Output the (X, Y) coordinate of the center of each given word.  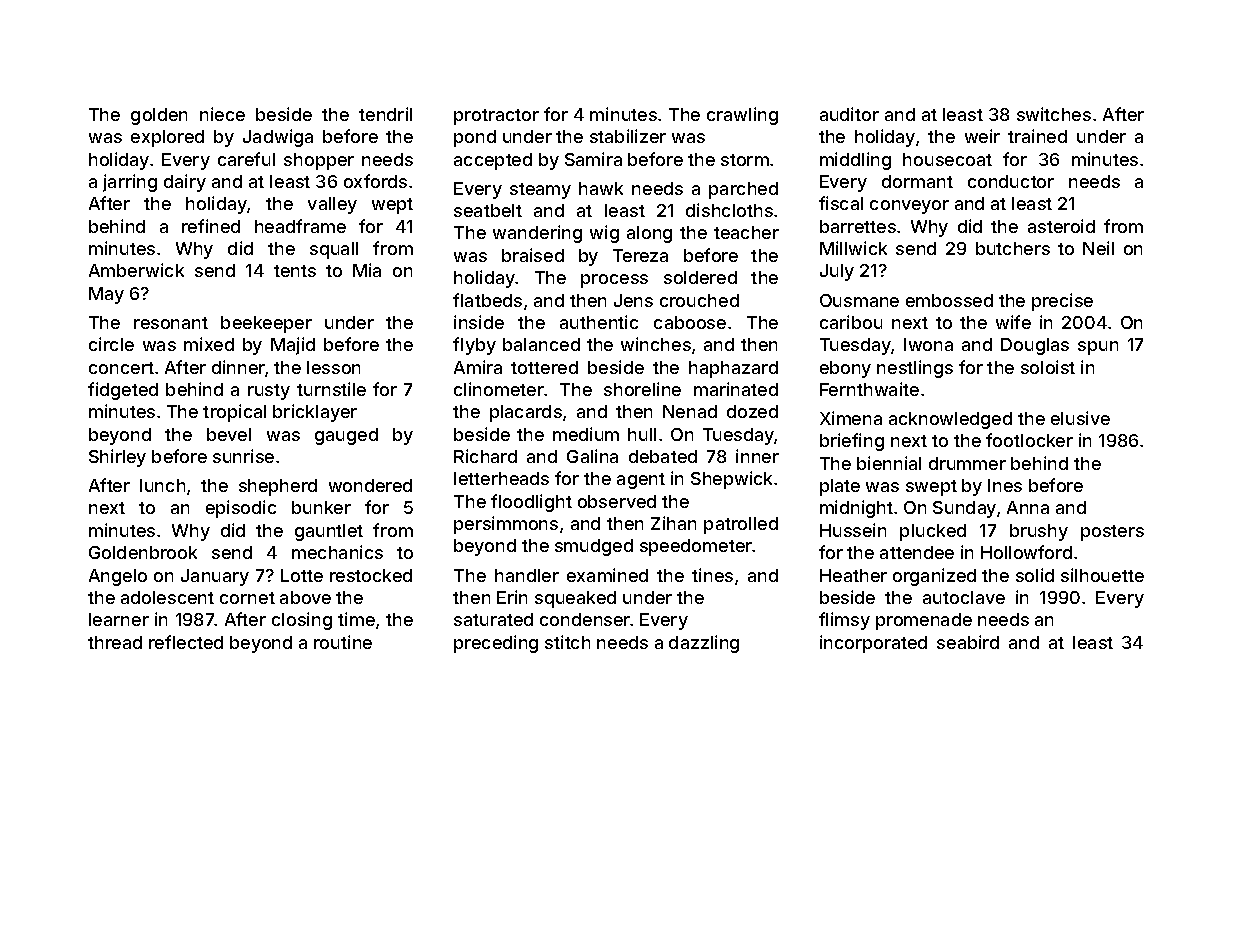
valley (332, 205)
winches (656, 344)
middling (855, 161)
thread (115, 642)
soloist (1048, 367)
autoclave (964, 597)
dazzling (704, 644)
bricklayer (315, 413)
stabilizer (628, 136)
